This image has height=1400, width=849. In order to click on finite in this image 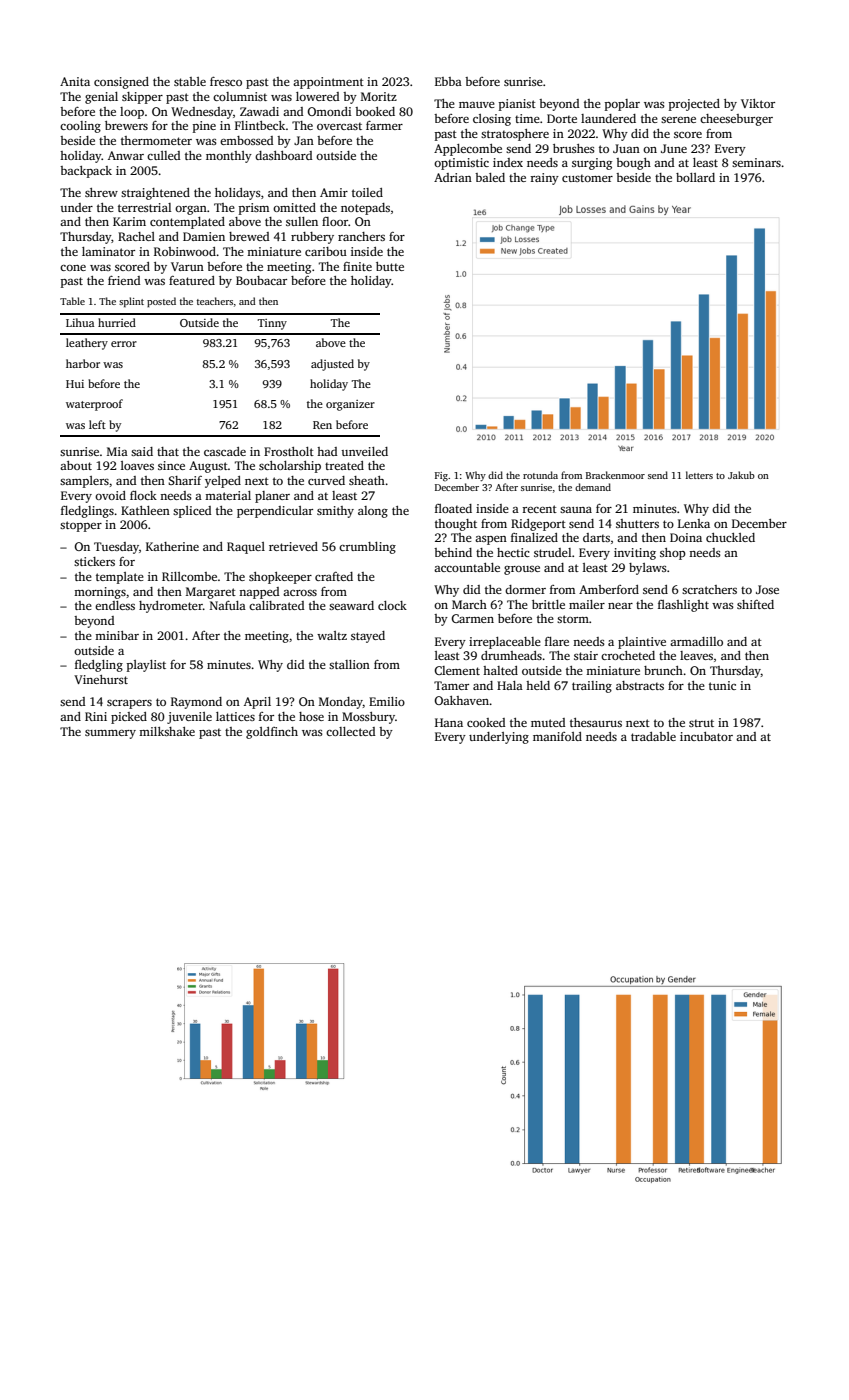, I will do `click(357, 266)`.
